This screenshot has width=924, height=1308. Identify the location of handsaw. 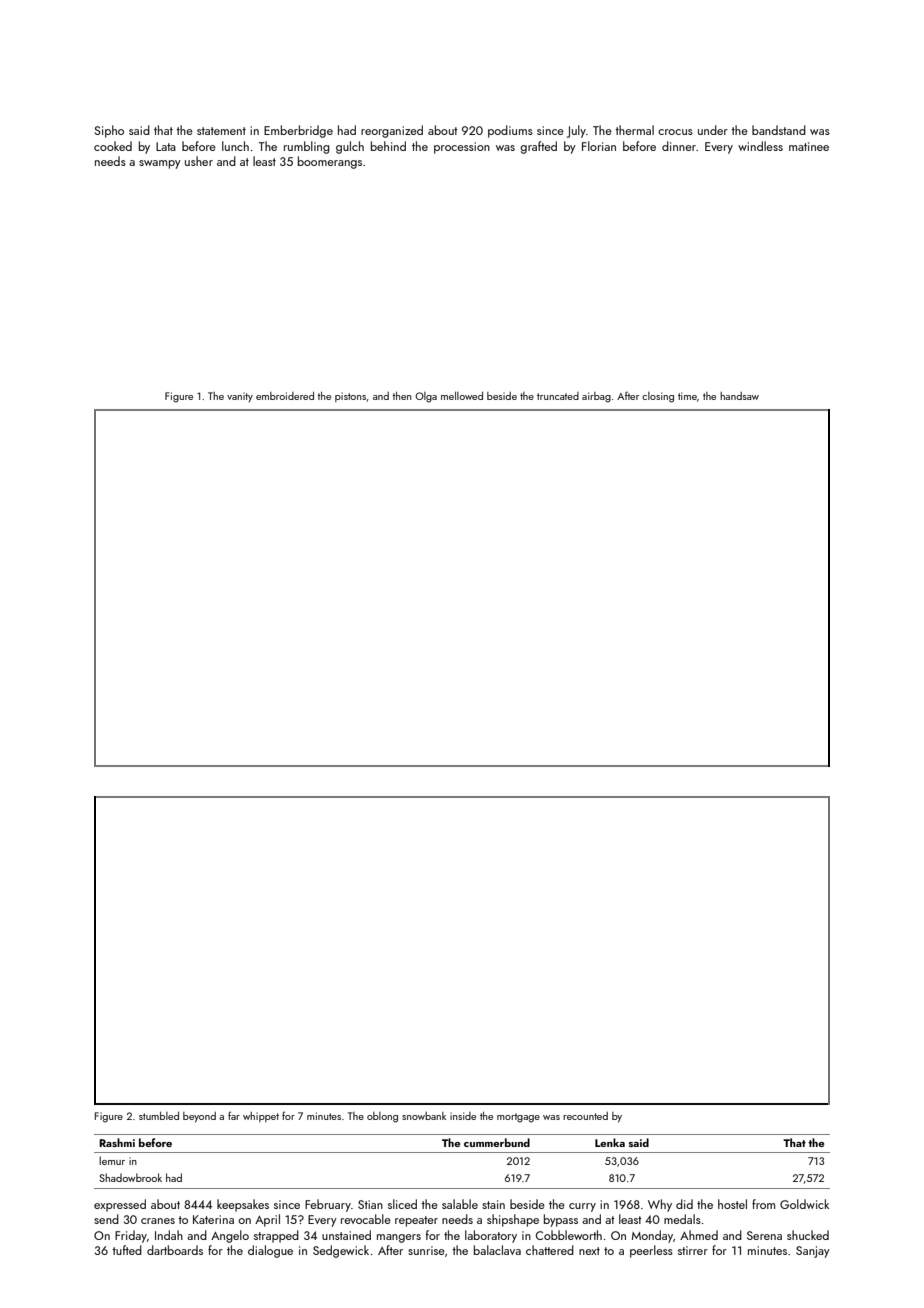
(739, 396).
